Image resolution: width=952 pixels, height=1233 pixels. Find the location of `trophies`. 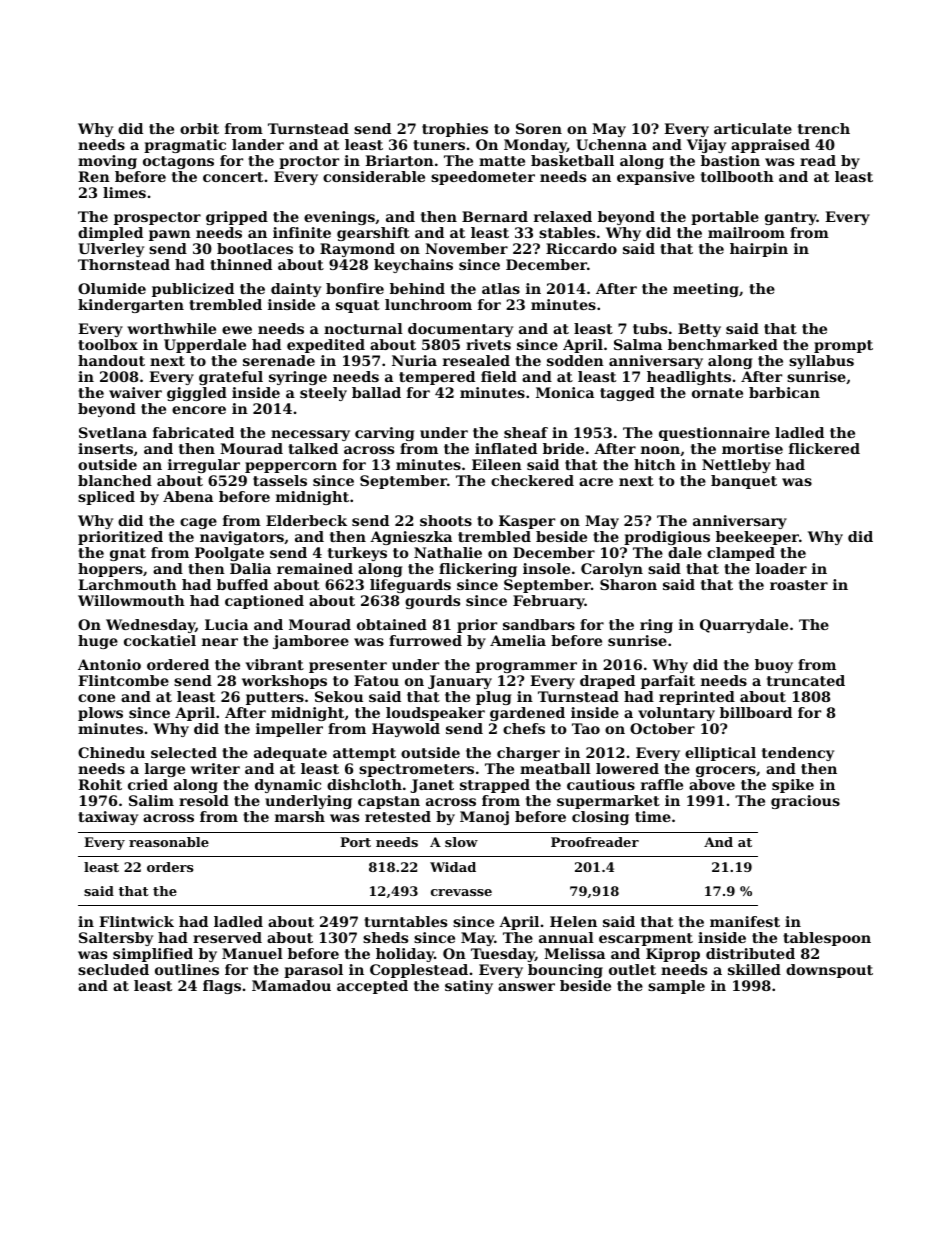

trophies is located at coordinates (455, 130).
